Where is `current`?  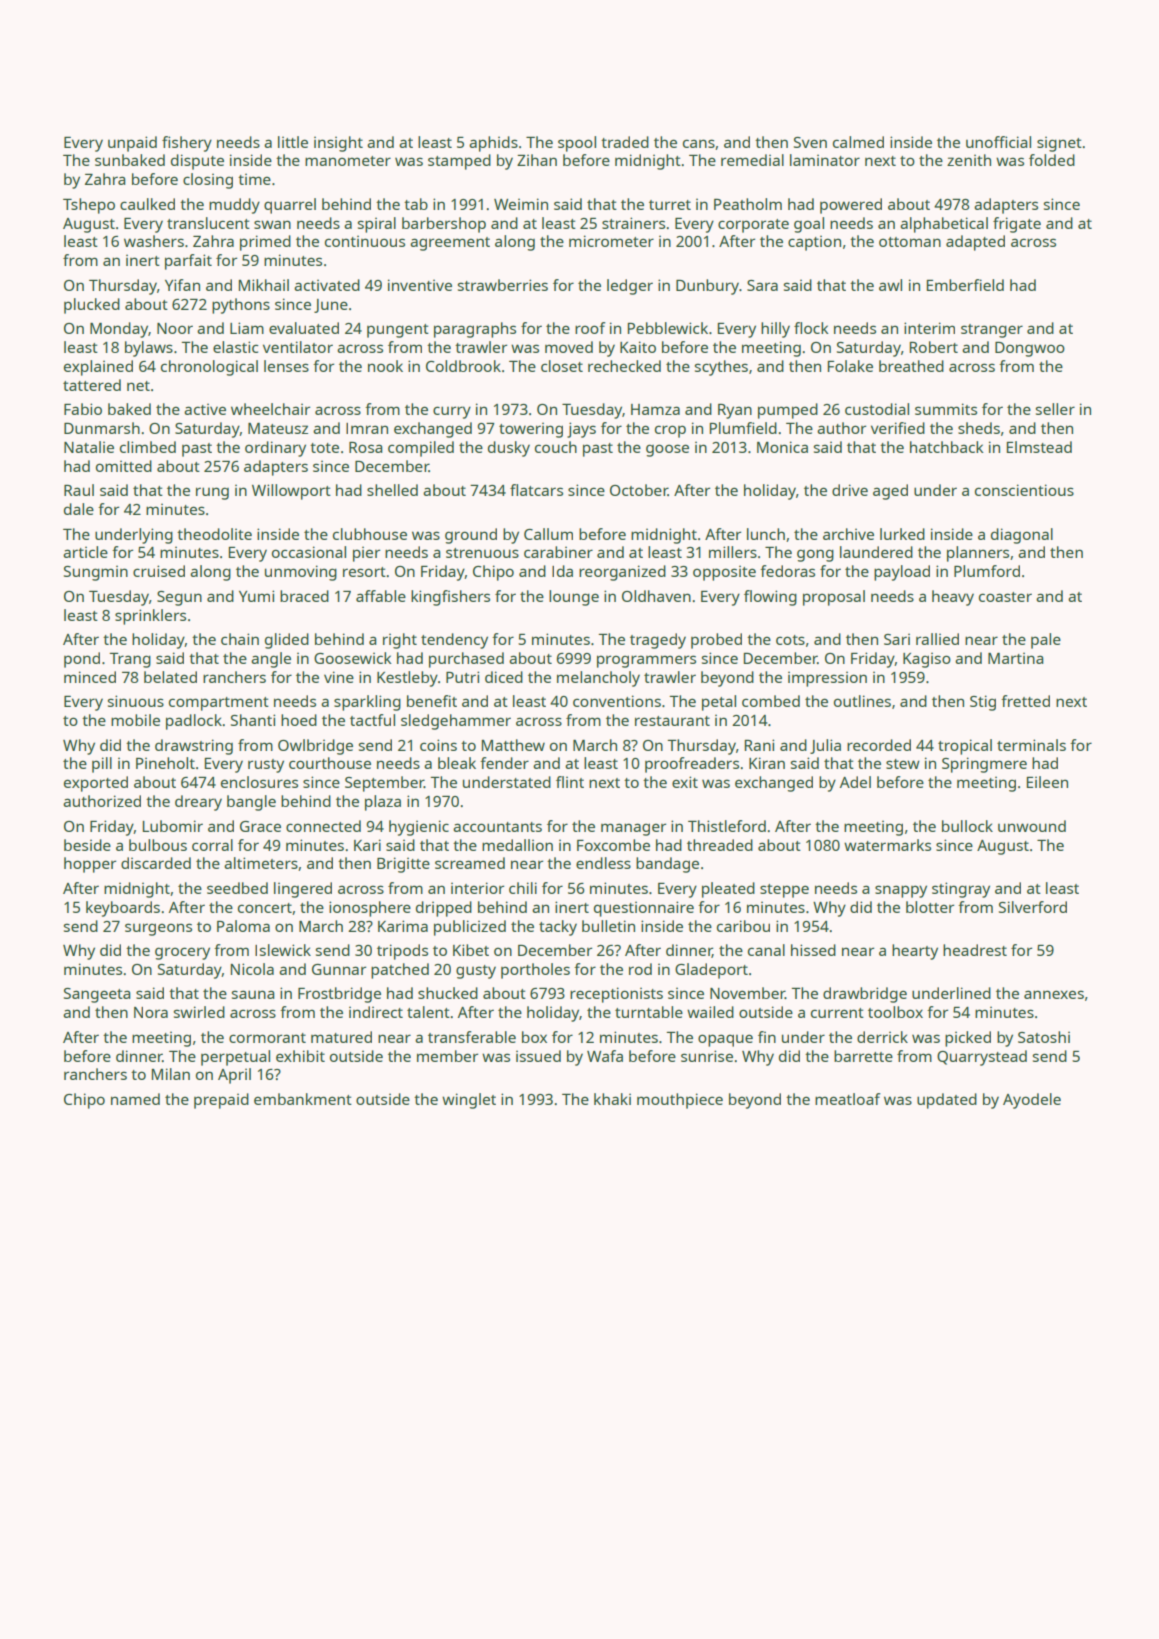 current is located at coordinates (837, 1013).
